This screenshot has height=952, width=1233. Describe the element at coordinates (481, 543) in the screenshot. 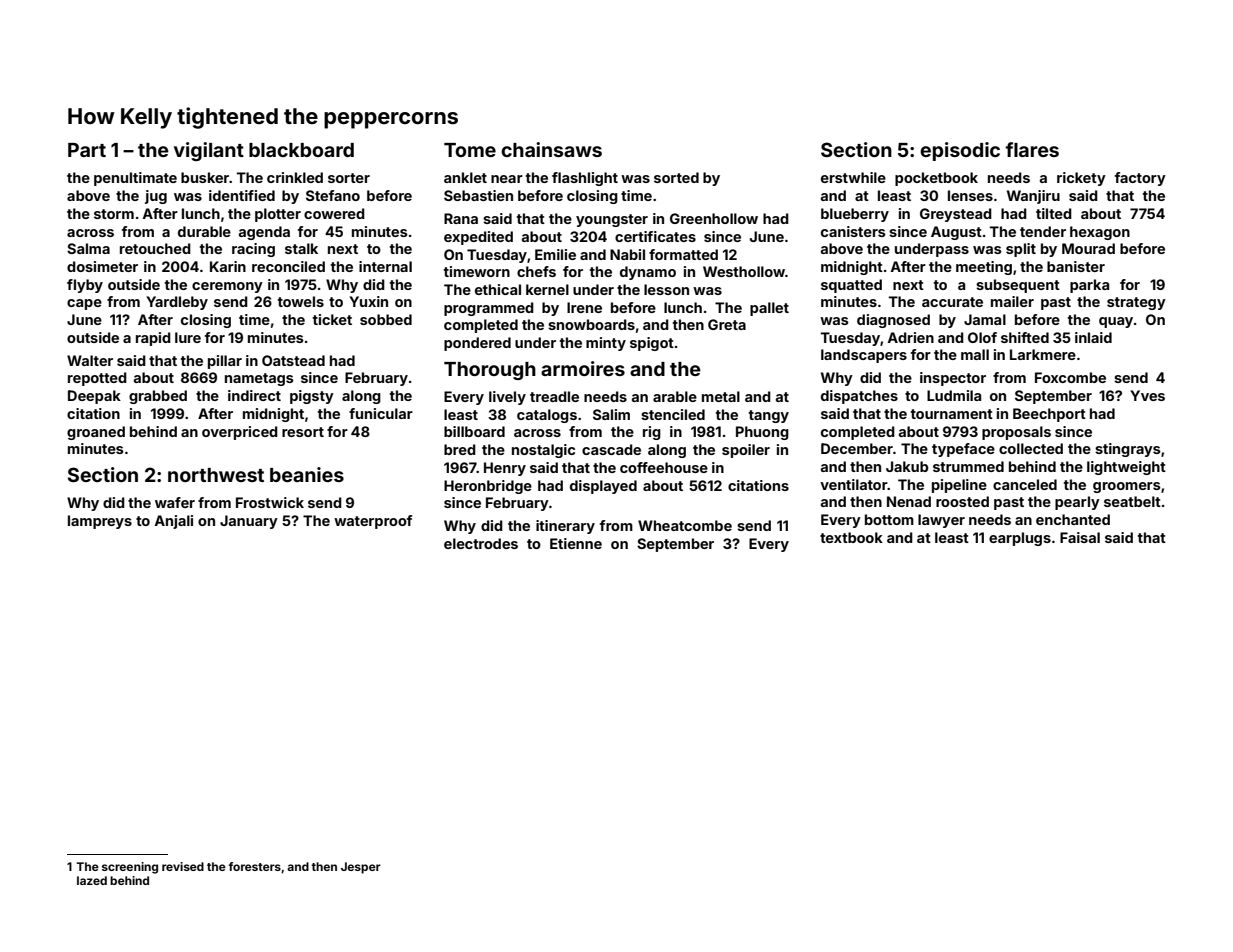

I see `electrodes` at that location.
